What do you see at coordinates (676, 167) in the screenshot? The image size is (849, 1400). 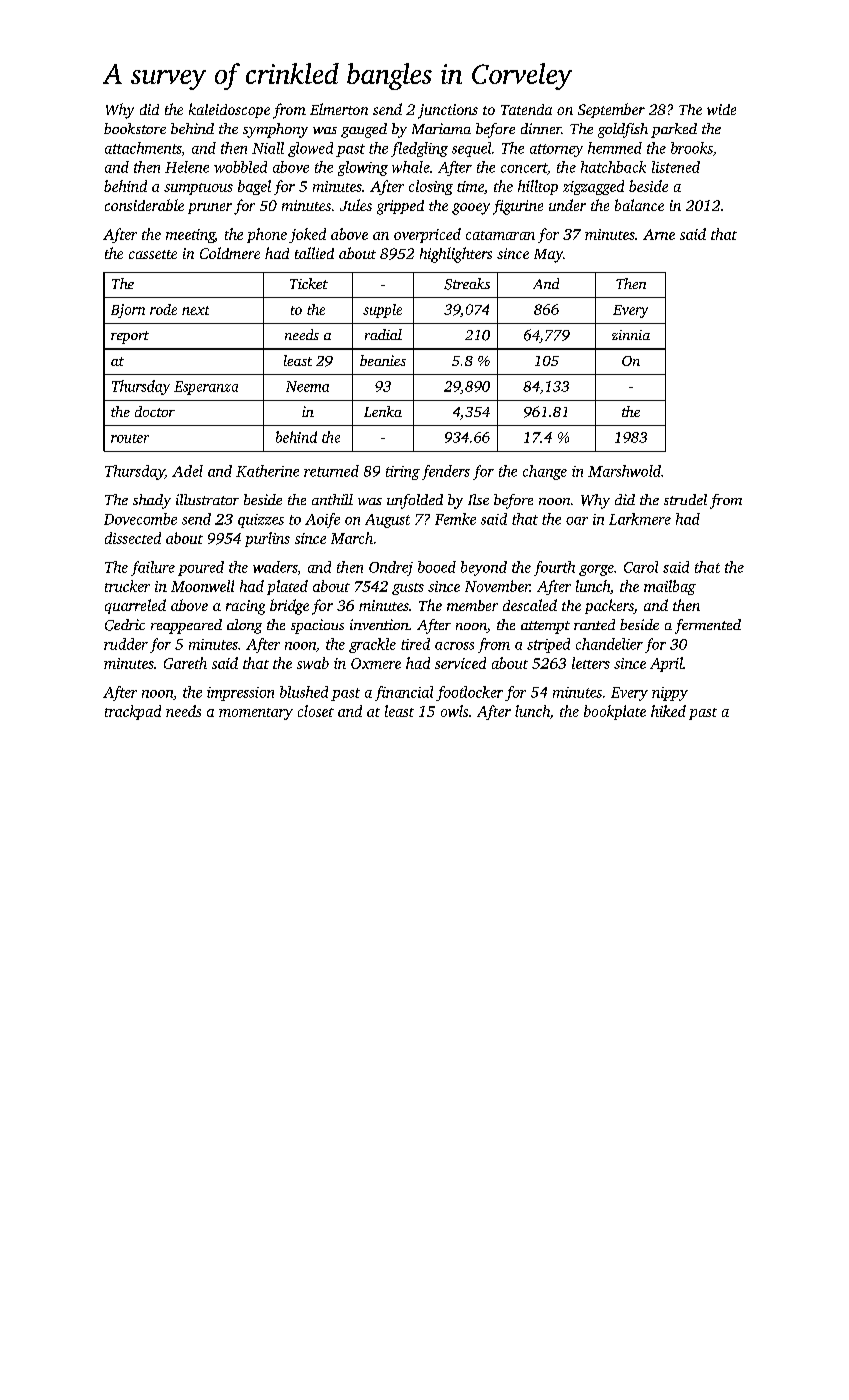 I see `listened` at bounding box center [676, 167].
